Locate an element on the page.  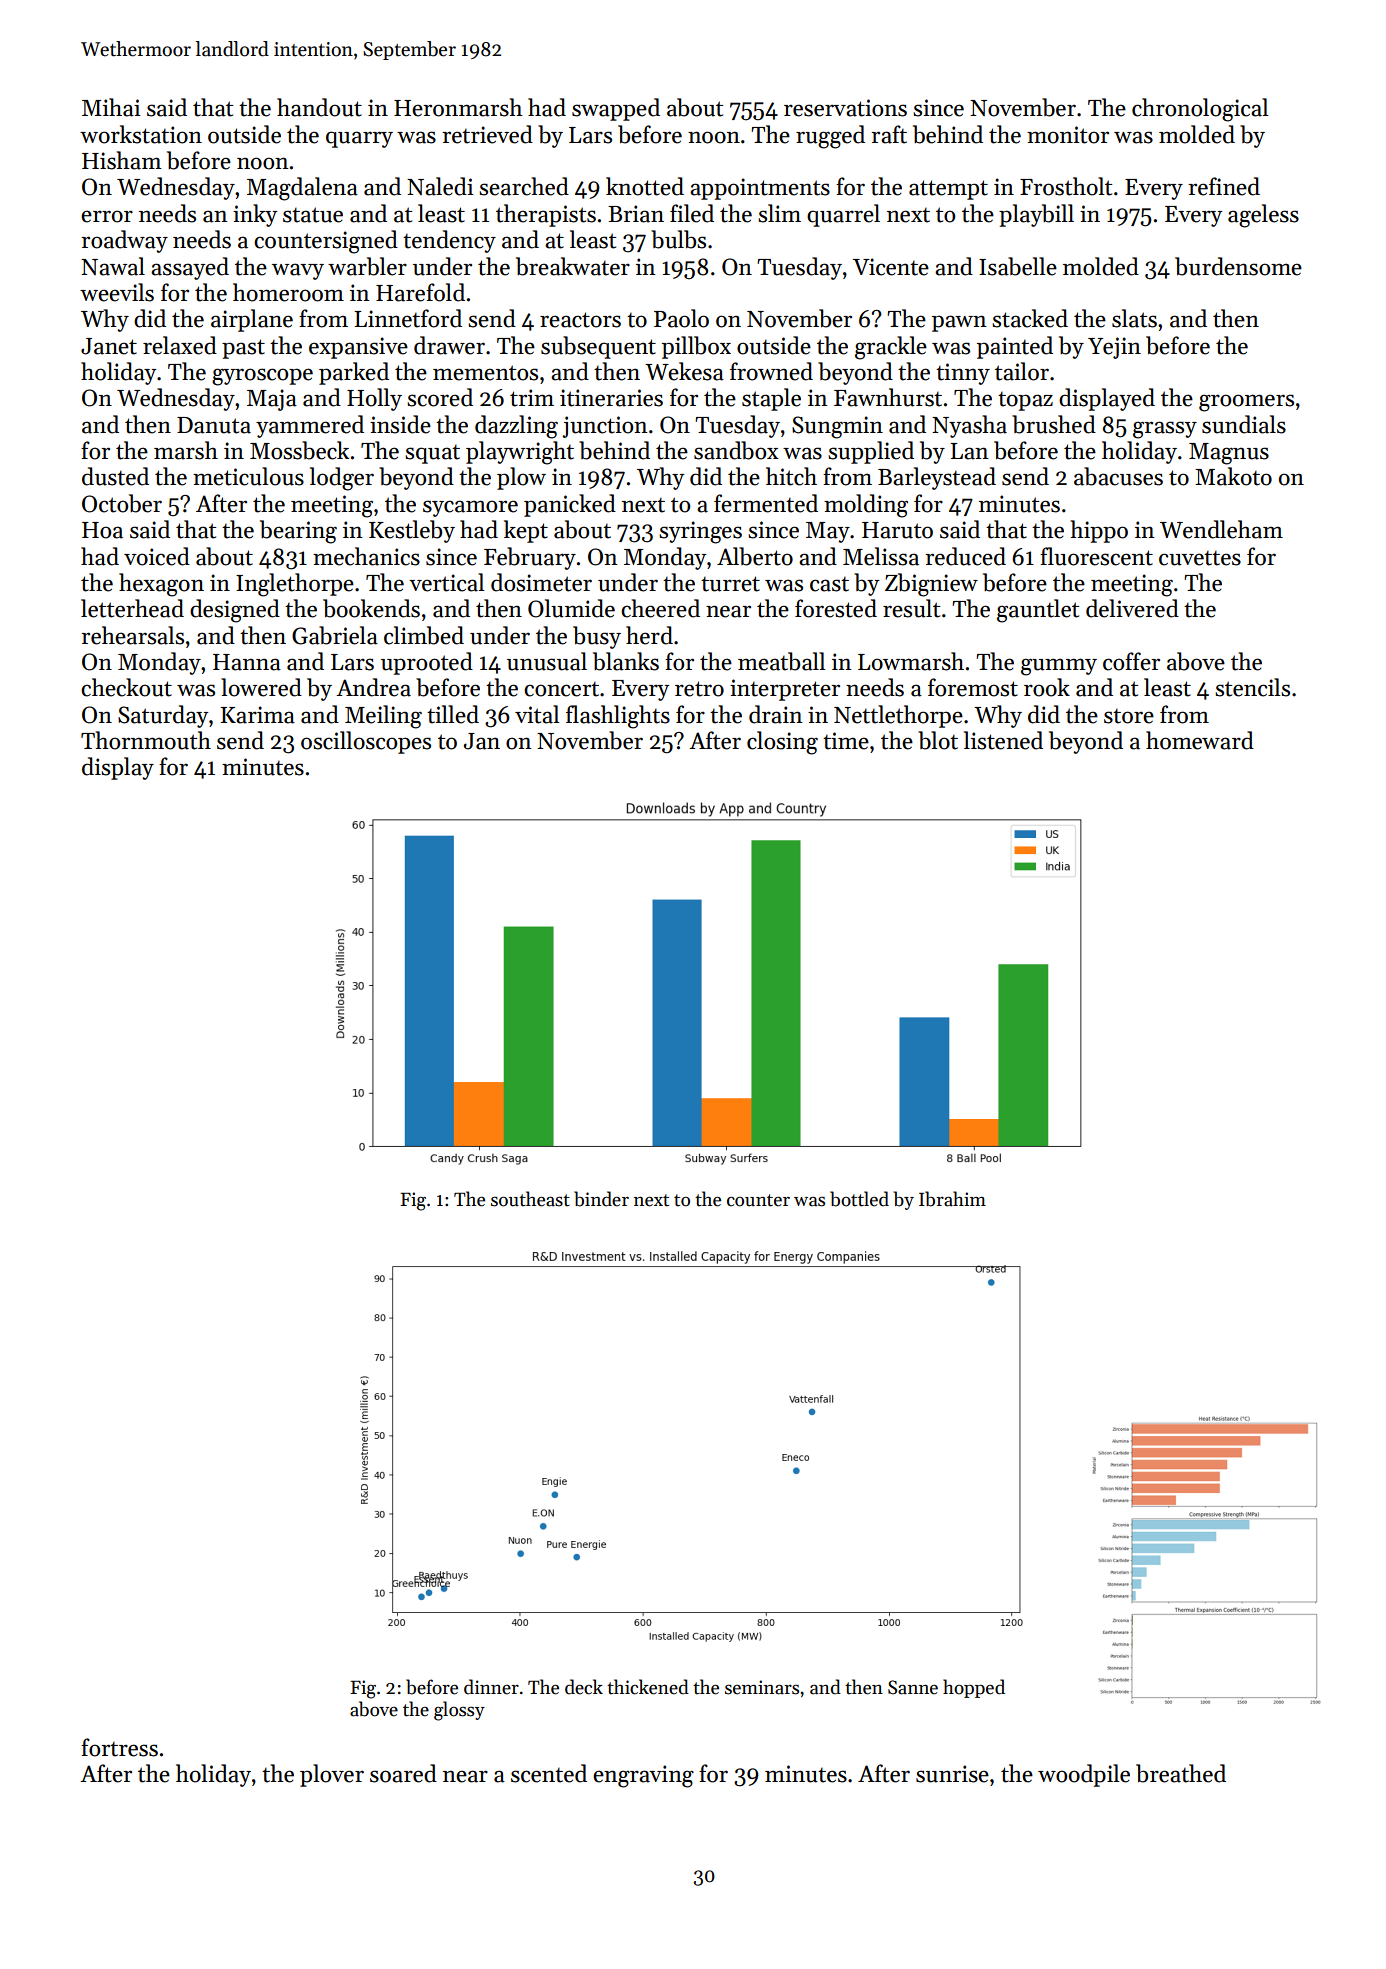
closing is located at coordinates (782, 743).
